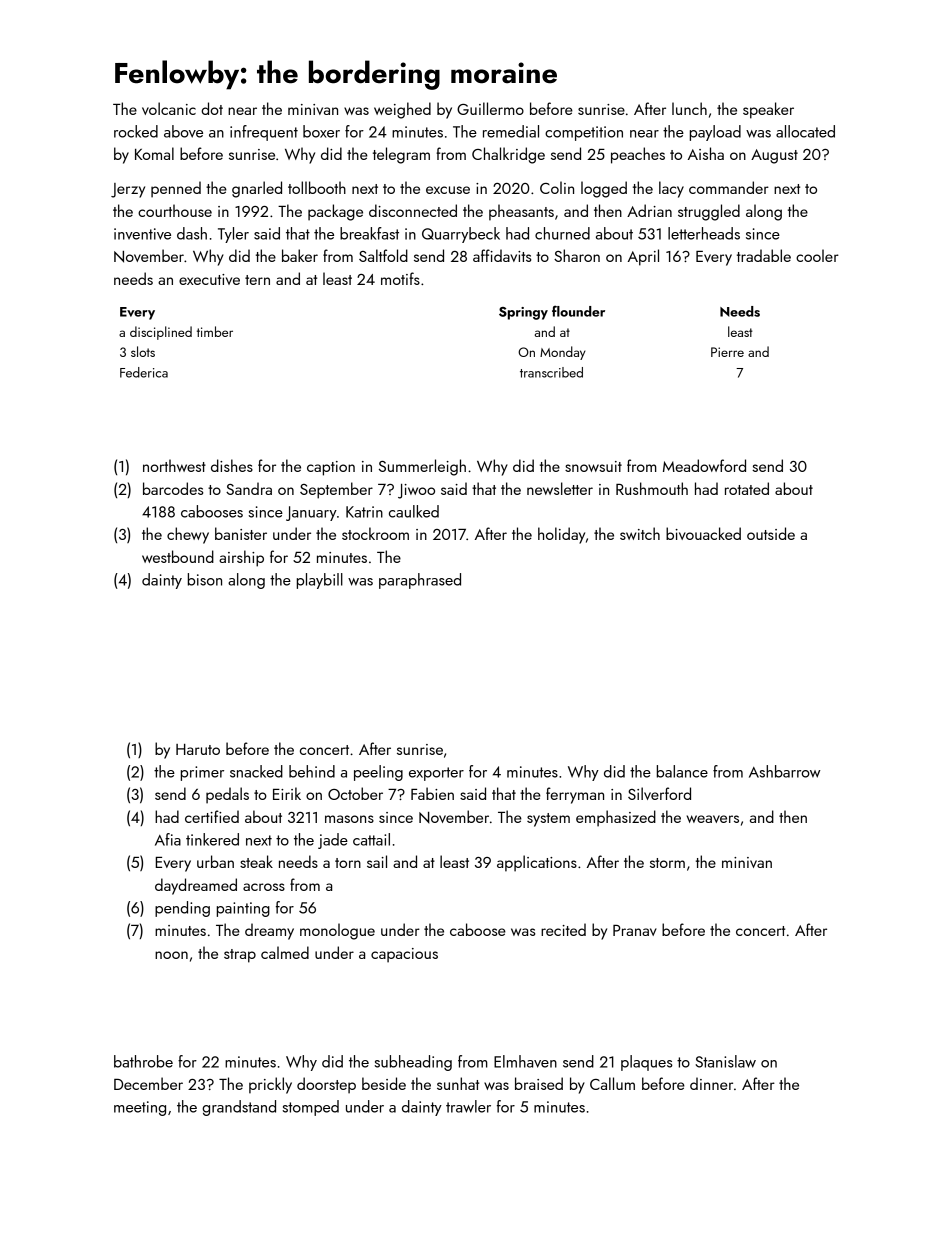 The width and height of the page is (952, 1233). Describe the element at coordinates (320, 581) in the page. I see `playbill` at that location.
